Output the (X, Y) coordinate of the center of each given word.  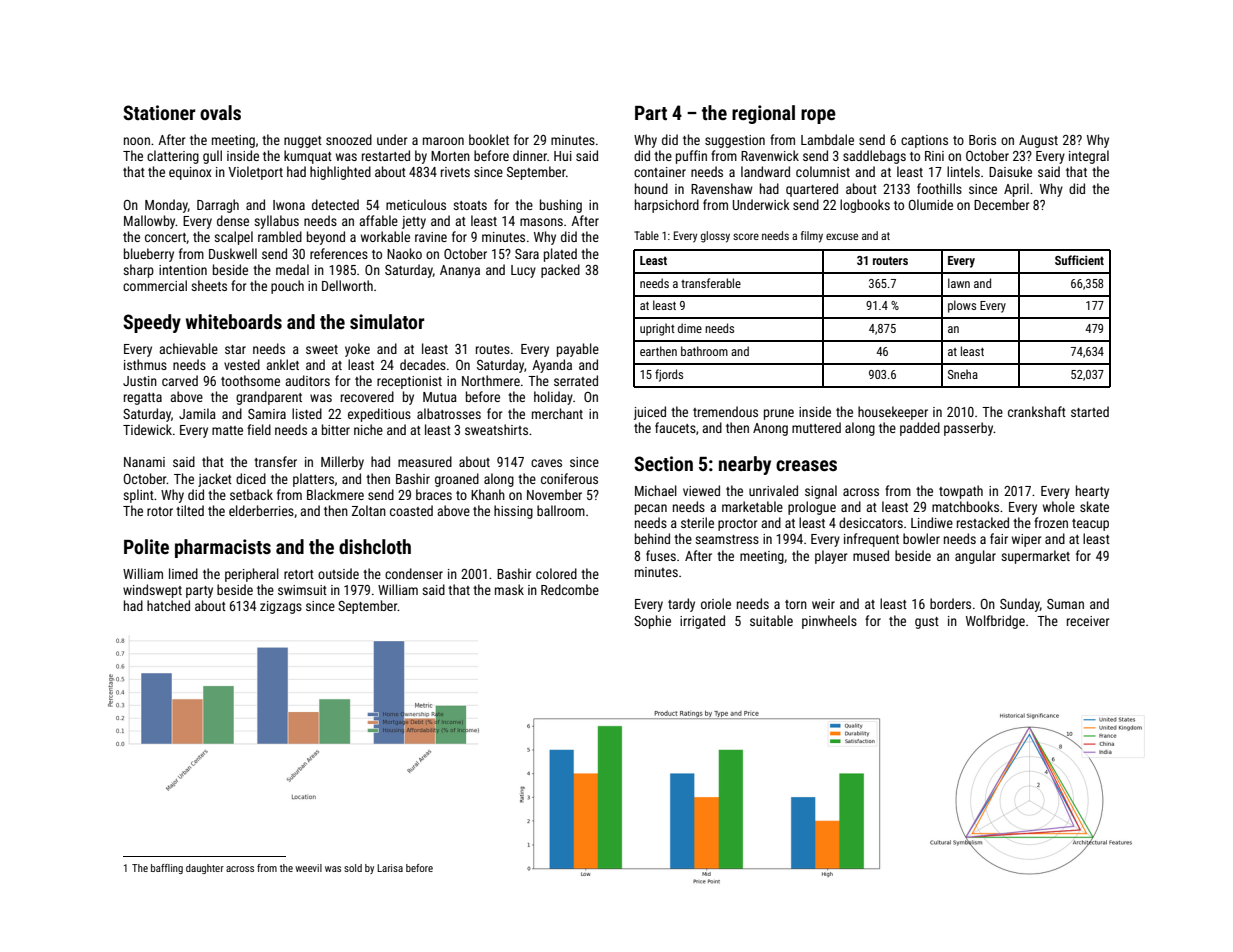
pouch (287, 287)
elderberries (261, 510)
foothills (939, 188)
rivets (455, 172)
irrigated (702, 622)
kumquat (308, 157)
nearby (745, 465)
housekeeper (893, 413)
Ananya (460, 271)
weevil (308, 868)
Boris (982, 140)
